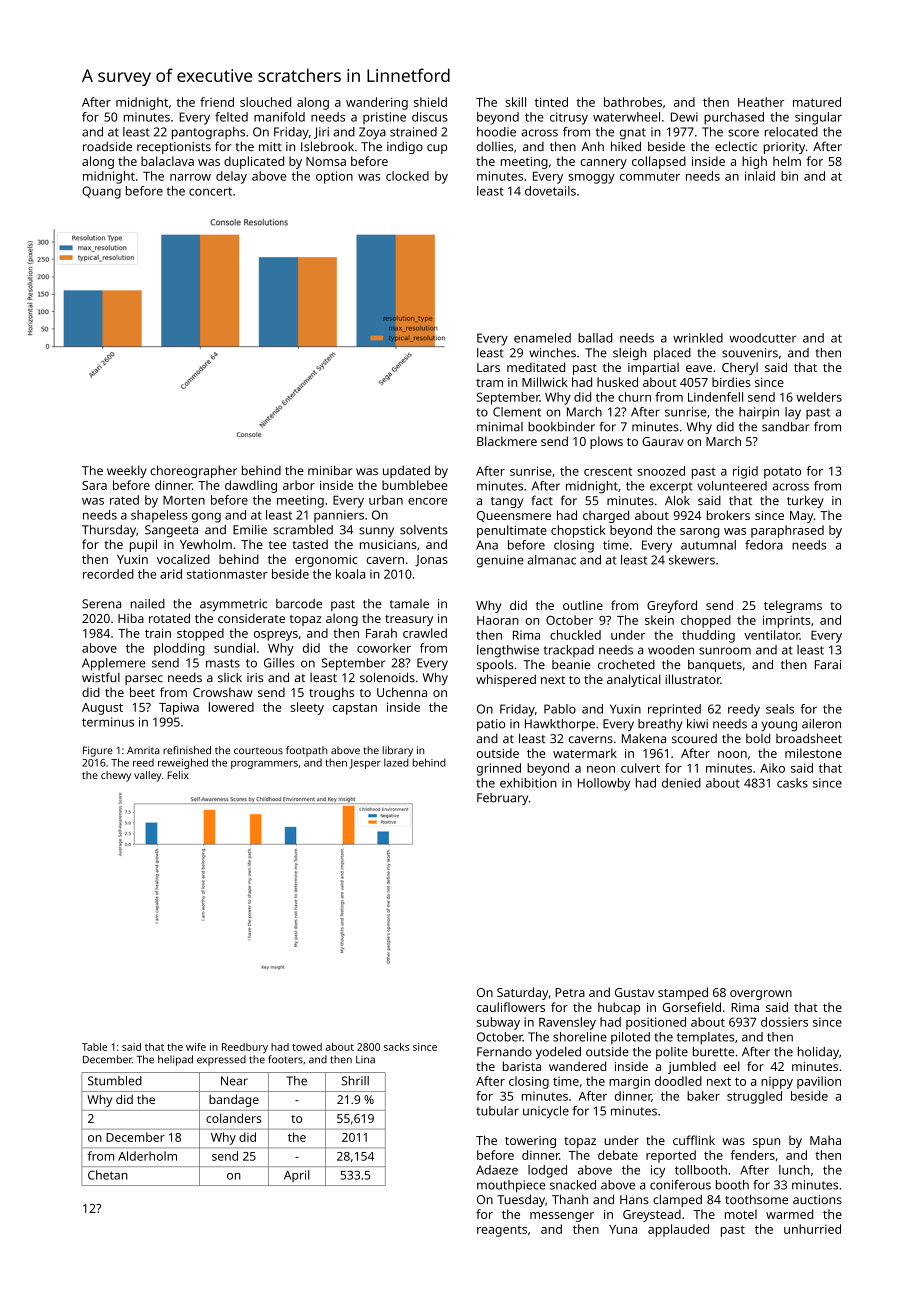 Image resolution: width=924 pixels, height=1308 pixels. What do you see at coordinates (196, 1047) in the screenshot?
I see `wife` at bounding box center [196, 1047].
